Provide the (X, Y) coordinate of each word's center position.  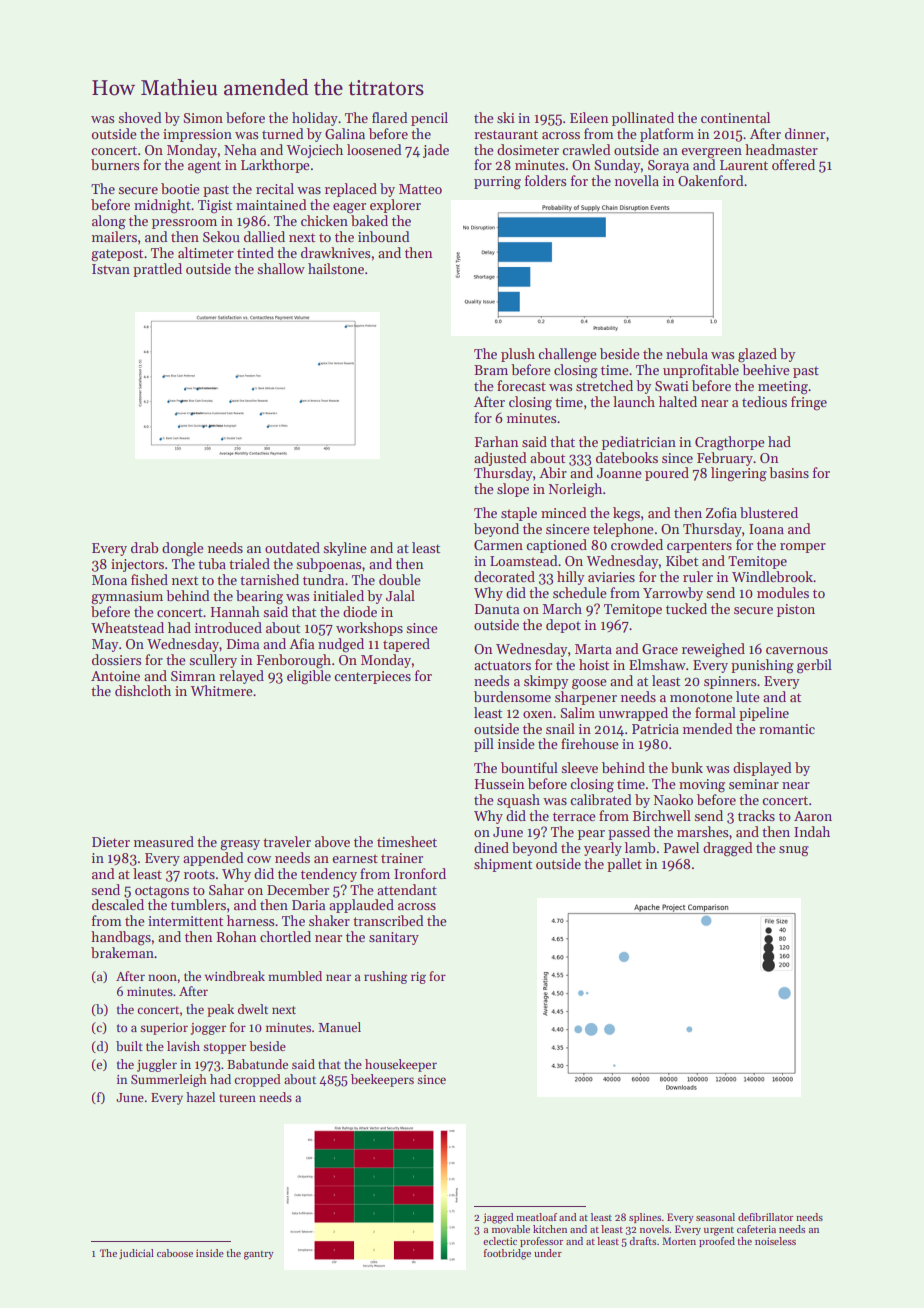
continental (735, 117)
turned (283, 133)
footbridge (507, 1254)
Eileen (589, 117)
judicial (136, 1254)
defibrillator (765, 1217)
